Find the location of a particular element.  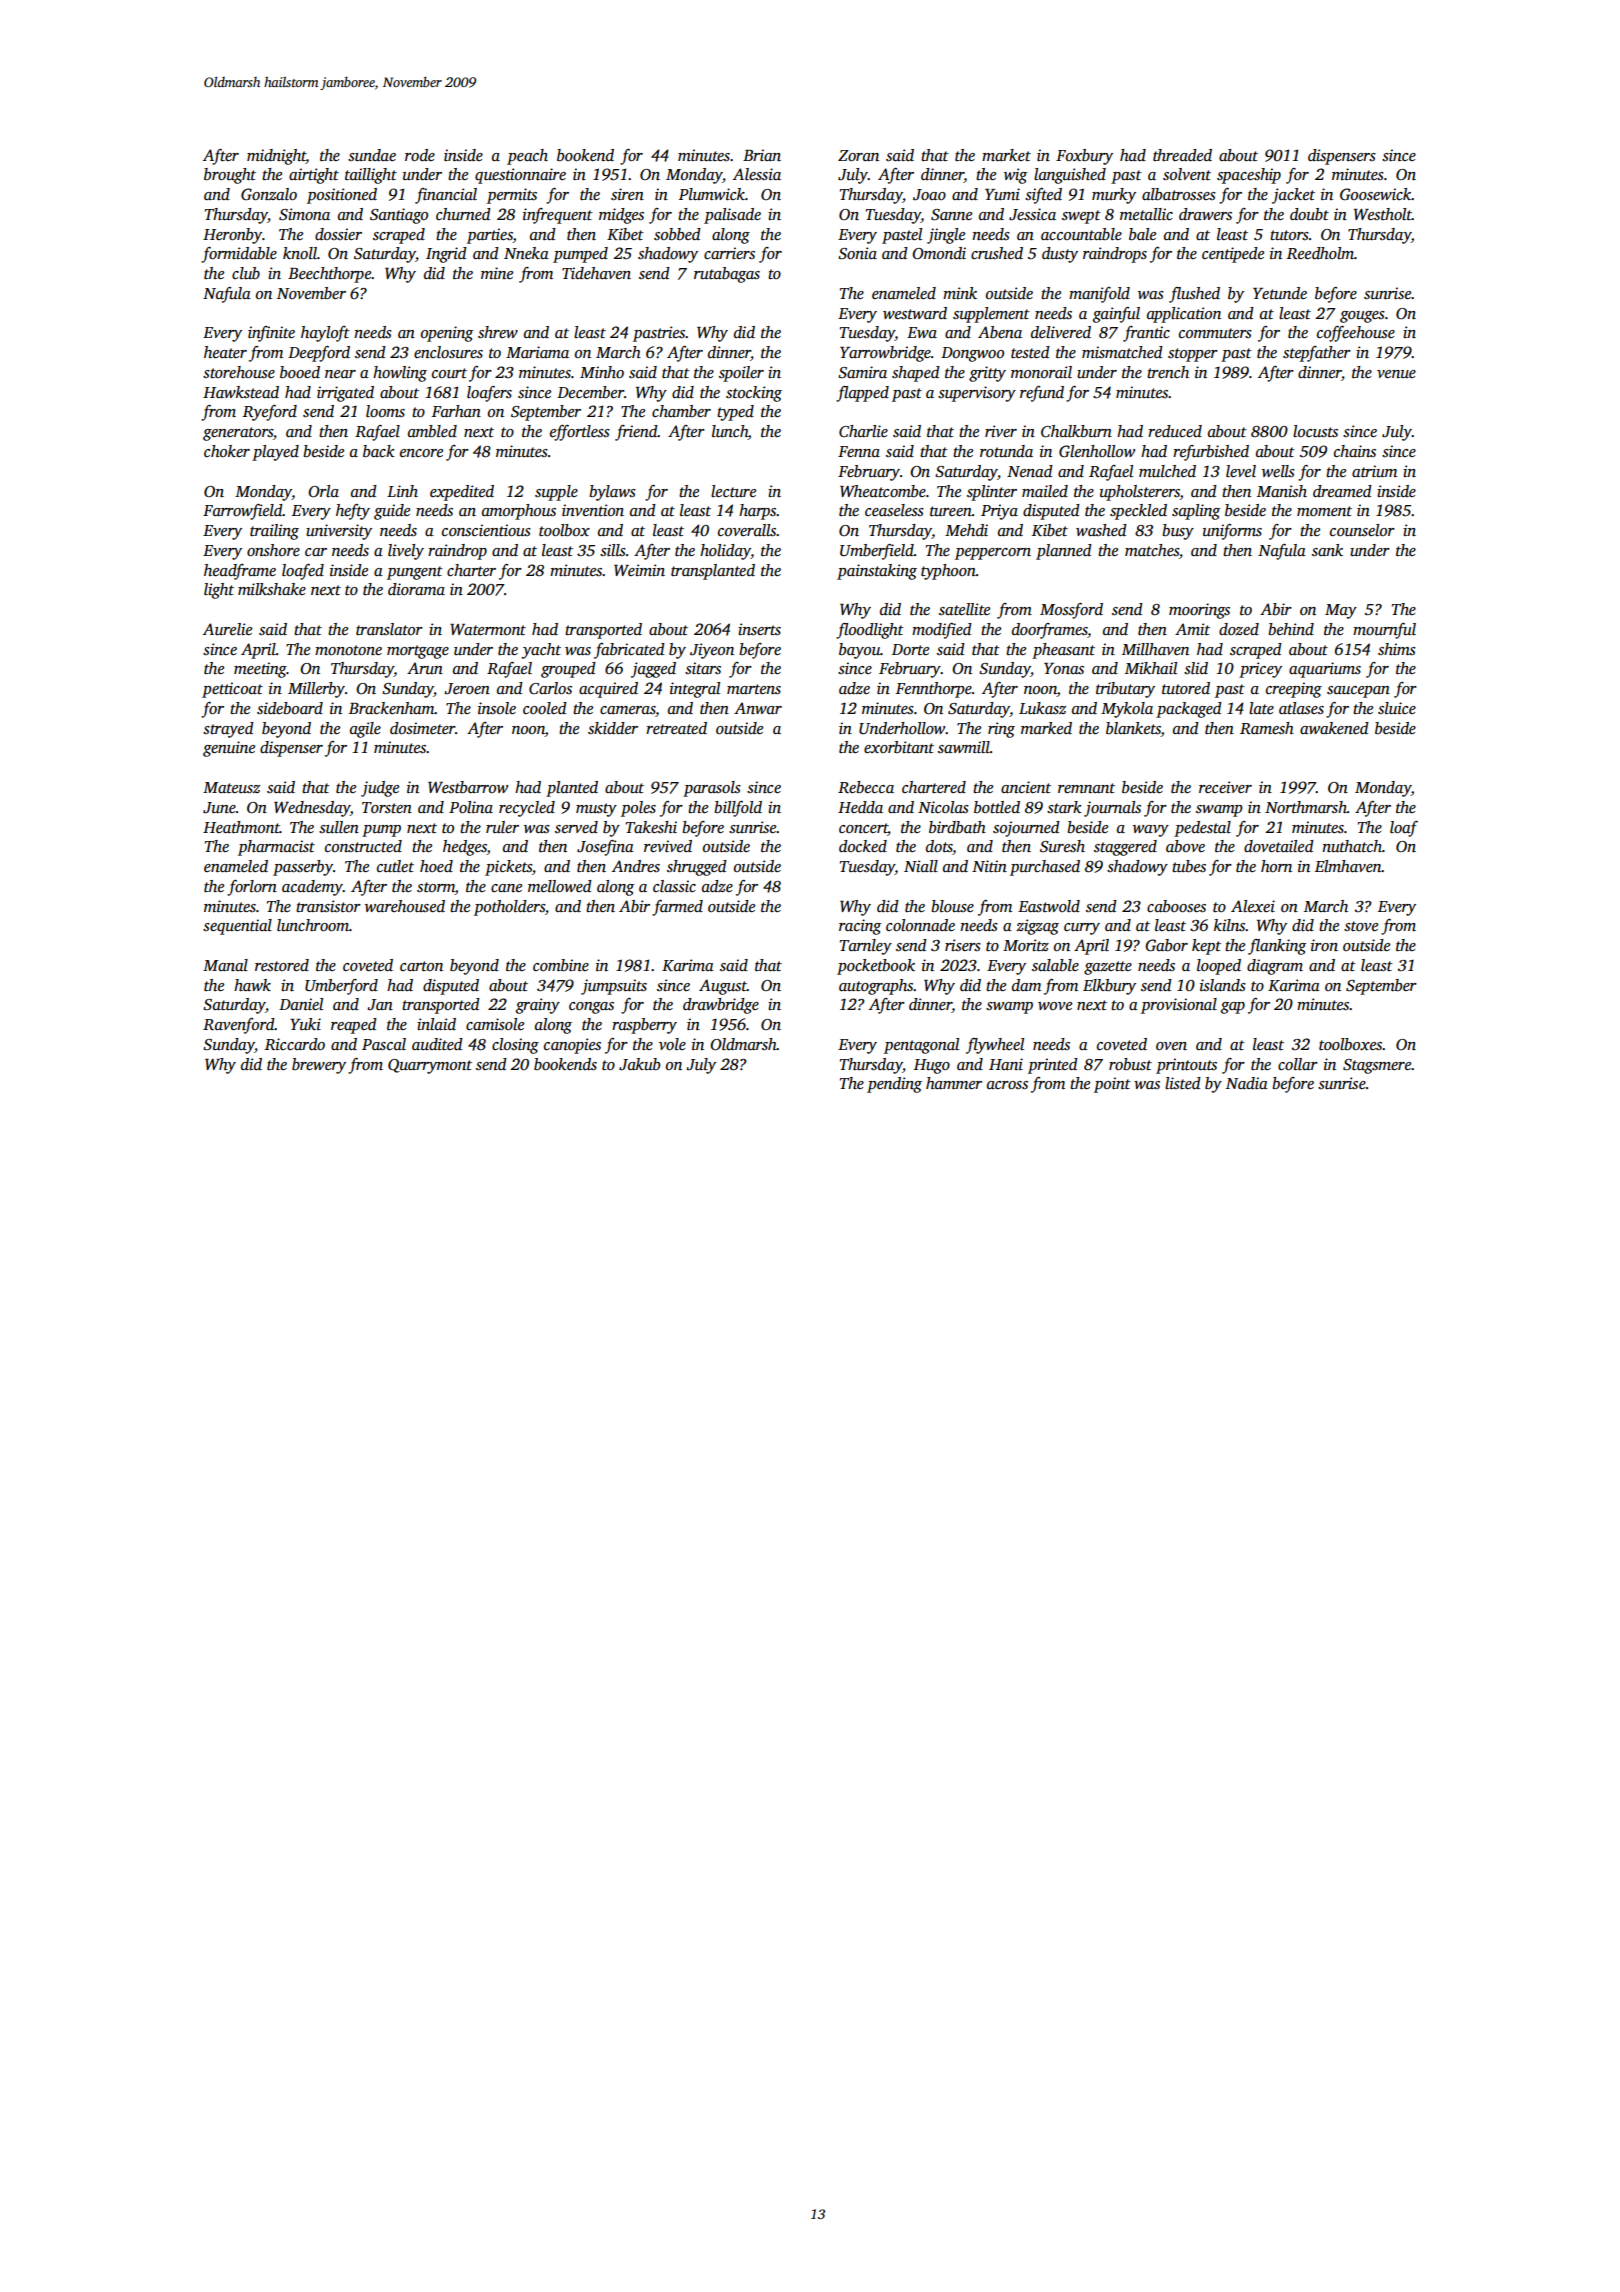

flanking is located at coordinates (1277, 947).
